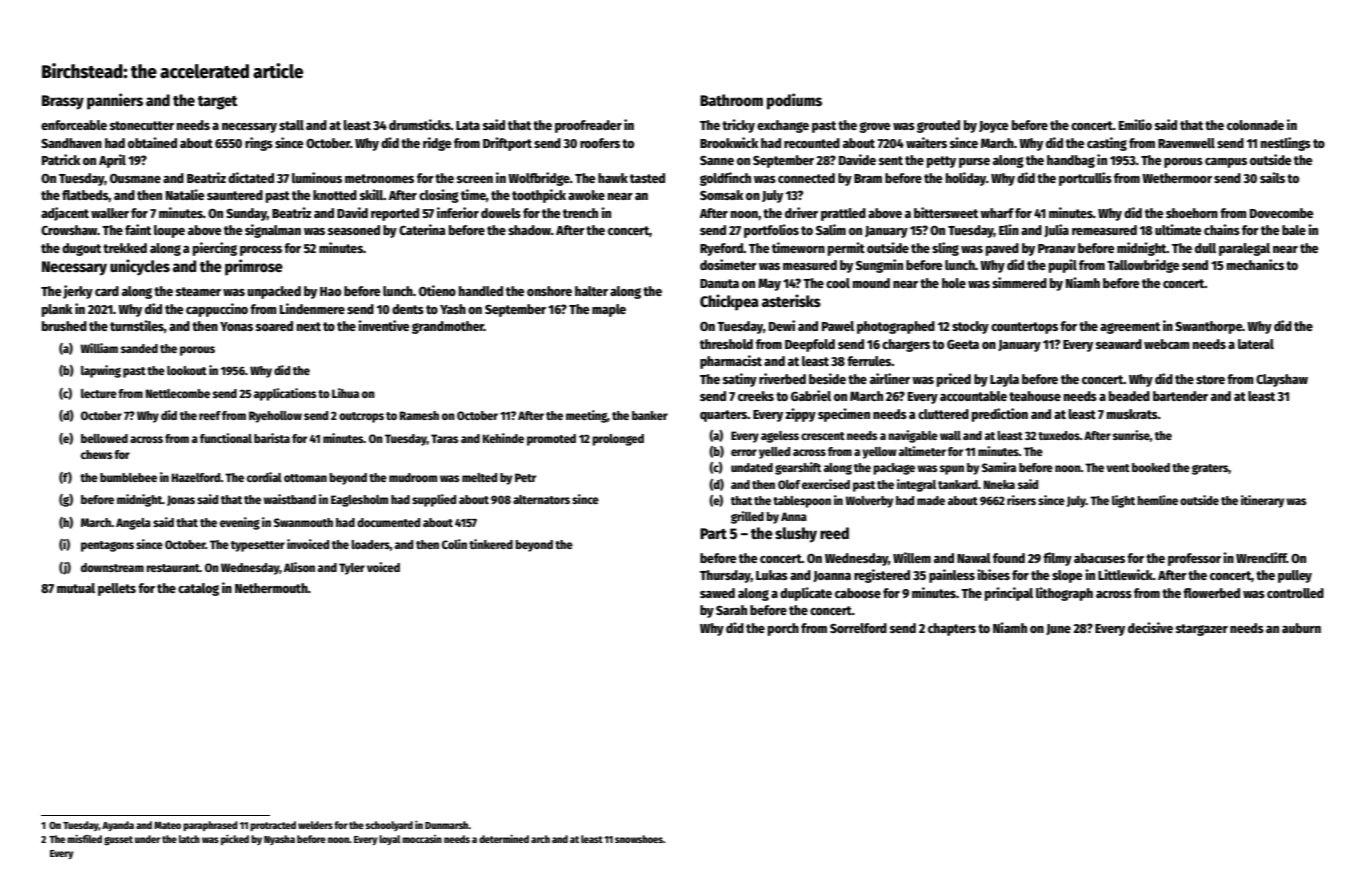  Describe the element at coordinates (740, 380) in the page. I see `satiny` at that location.
